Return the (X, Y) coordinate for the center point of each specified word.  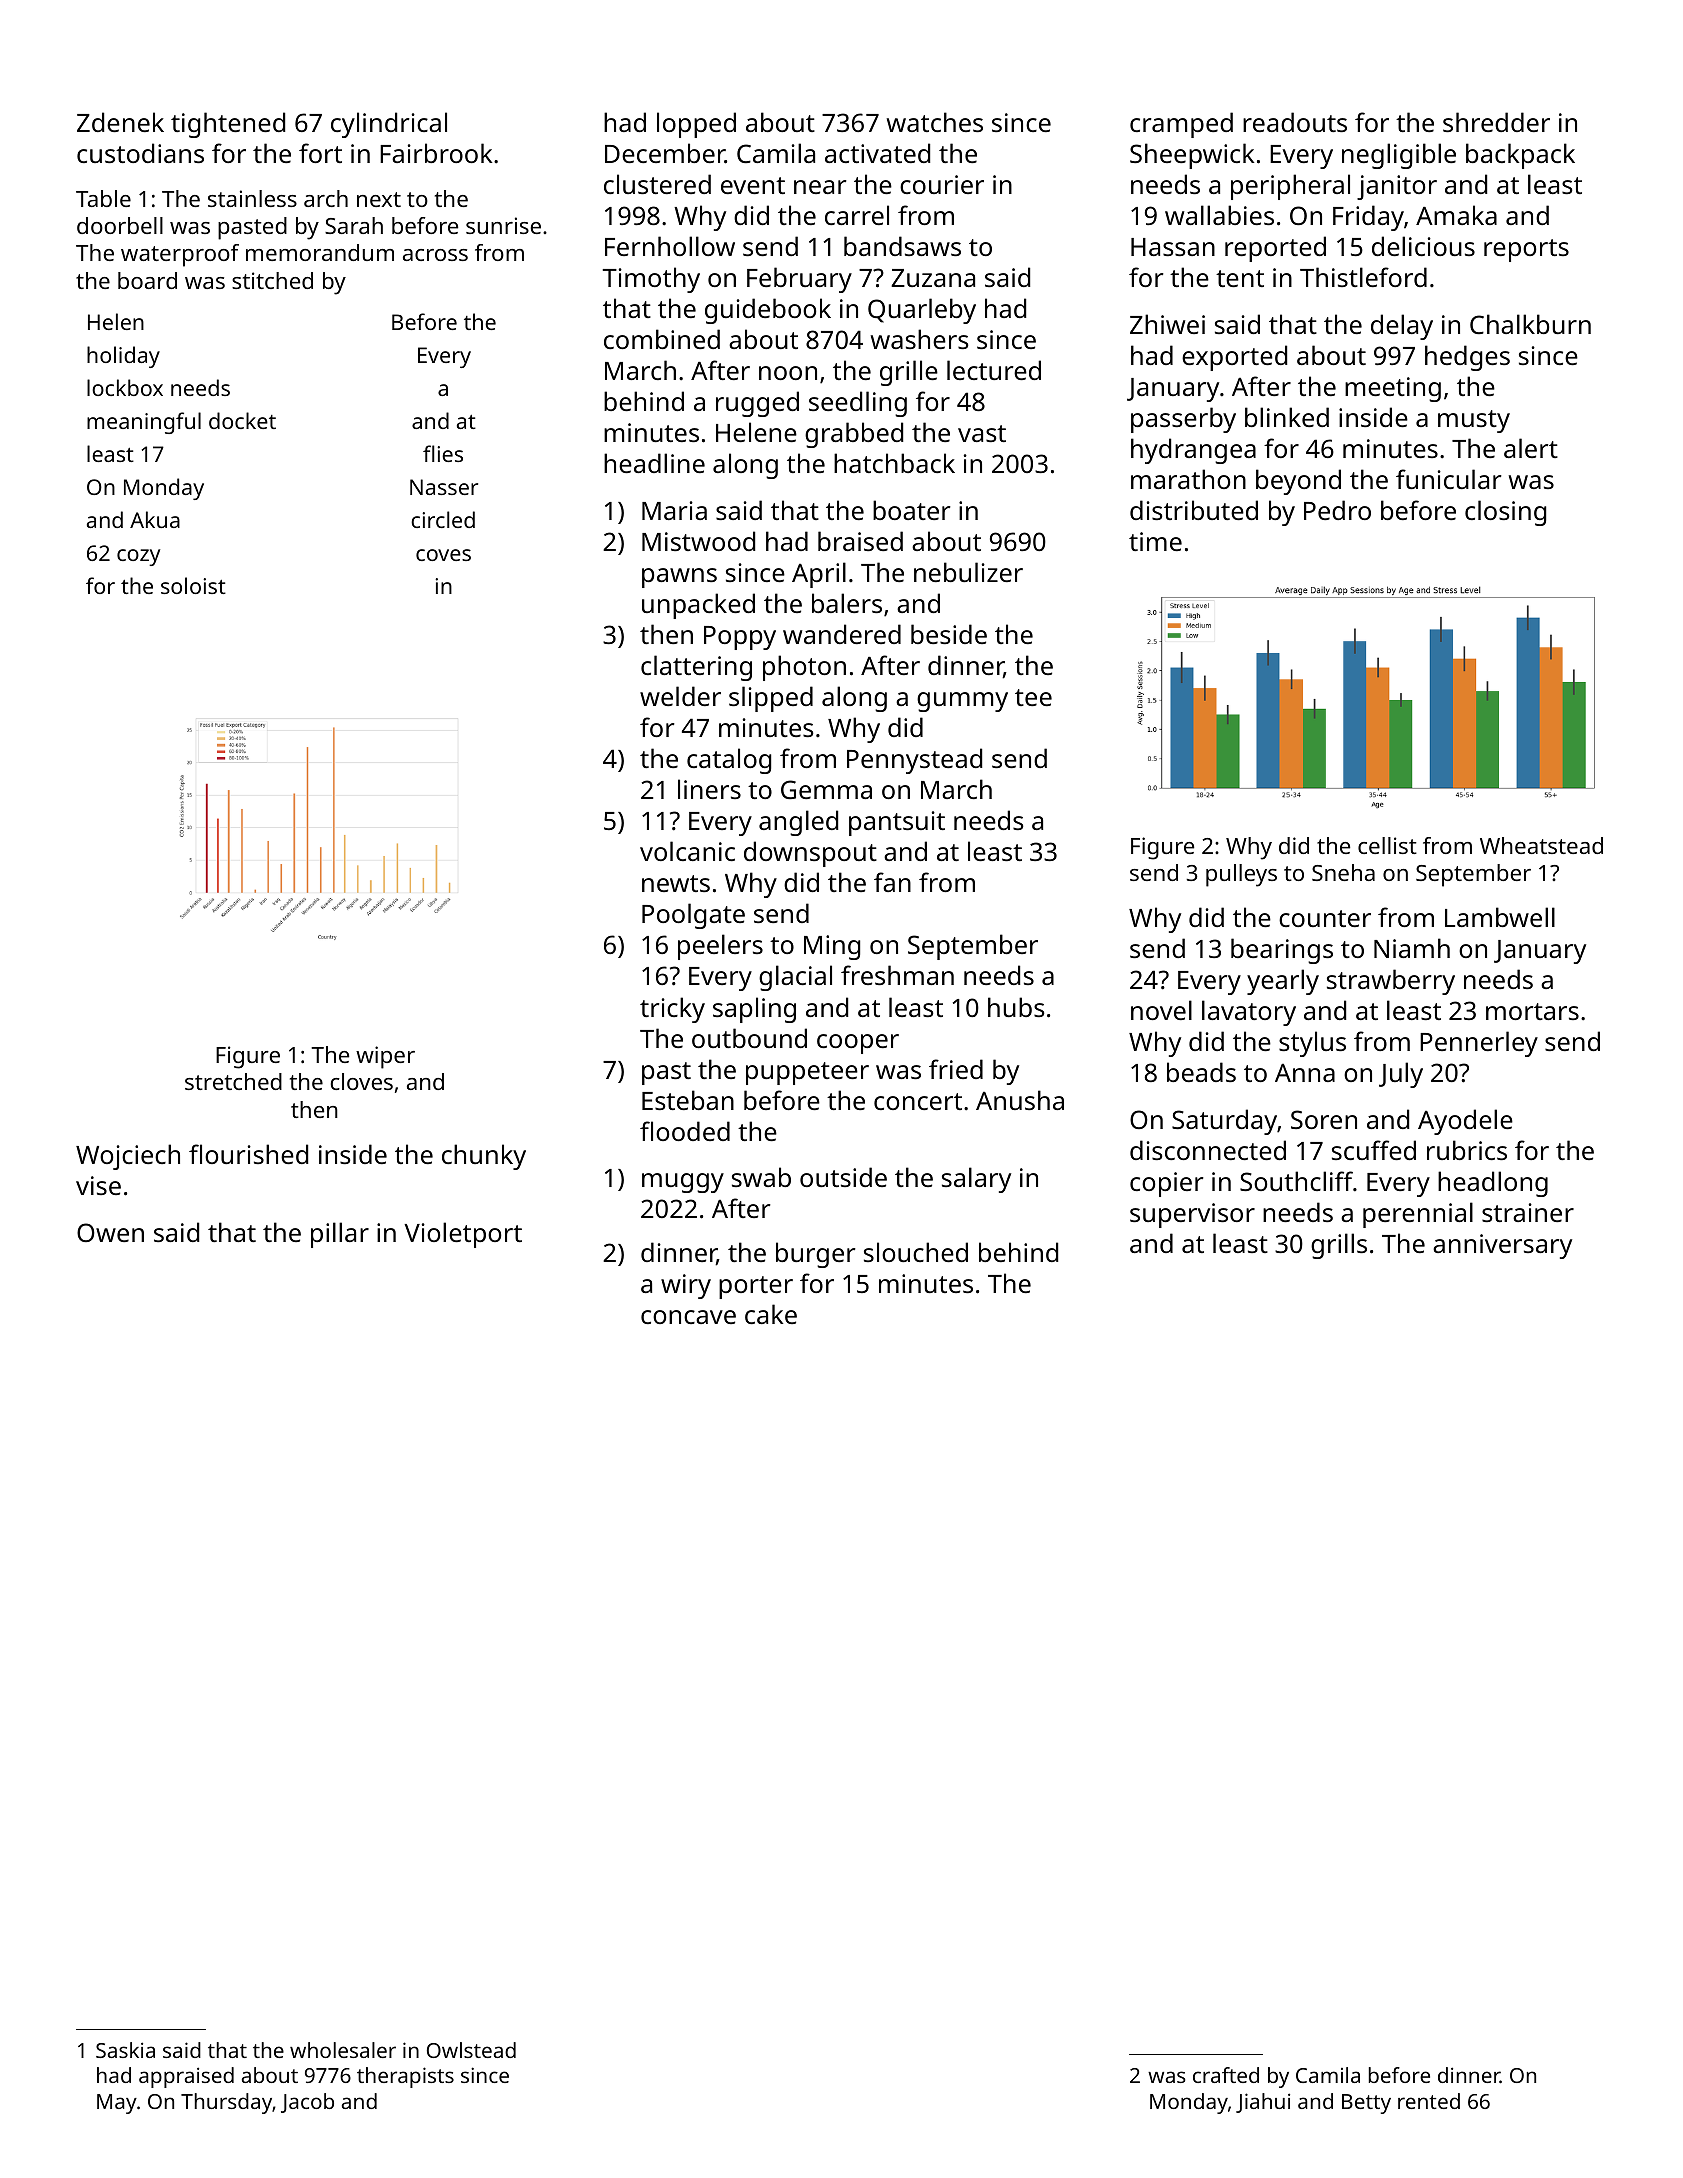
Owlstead (471, 2050)
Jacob (307, 2103)
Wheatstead (1541, 845)
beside (949, 634)
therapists (405, 2077)
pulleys (1241, 875)
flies (443, 453)
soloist (193, 585)
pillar (340, 1235)
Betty (1366, 2104)
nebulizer (968, 572)
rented (1429, 2101)
